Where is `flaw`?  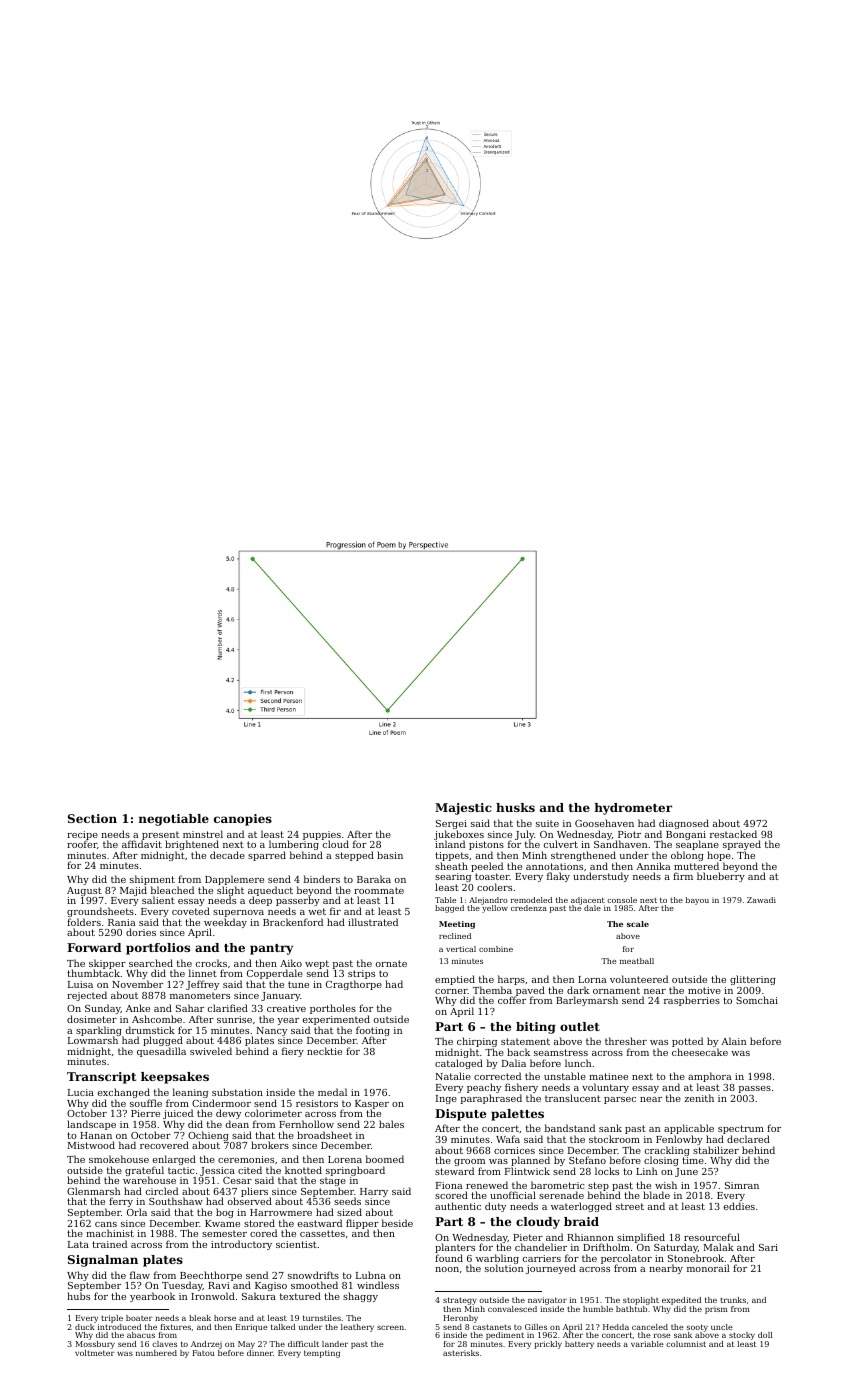 flaw is located at coordinates (140, 1275).
